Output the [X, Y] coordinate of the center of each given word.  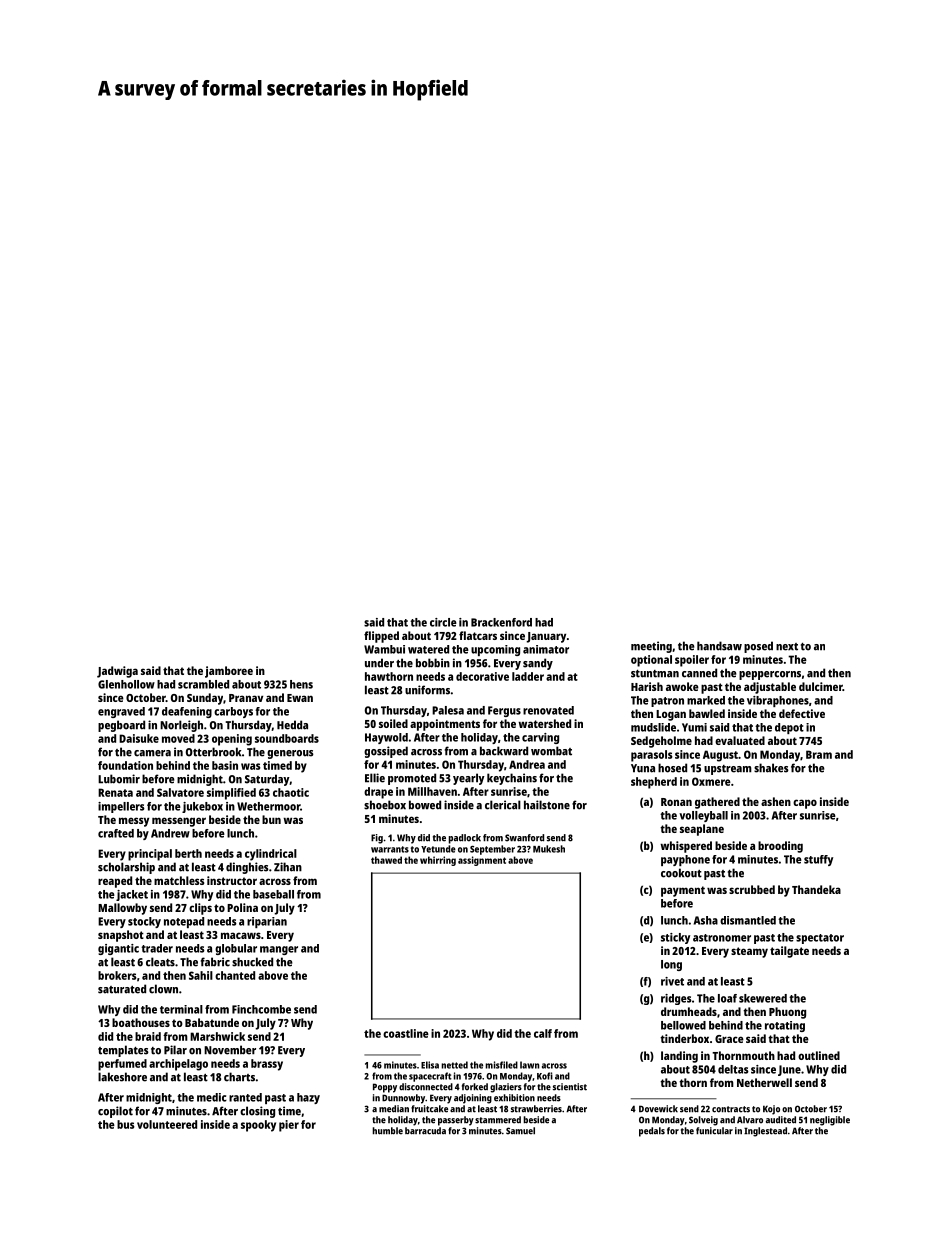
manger [279, 950]
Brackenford [501, 622]
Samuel [520, 1131]
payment [683, 891]
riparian [267, 922]
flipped [381, 637]
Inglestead [765, 1132]
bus [126, 1124]
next [787, 647]
